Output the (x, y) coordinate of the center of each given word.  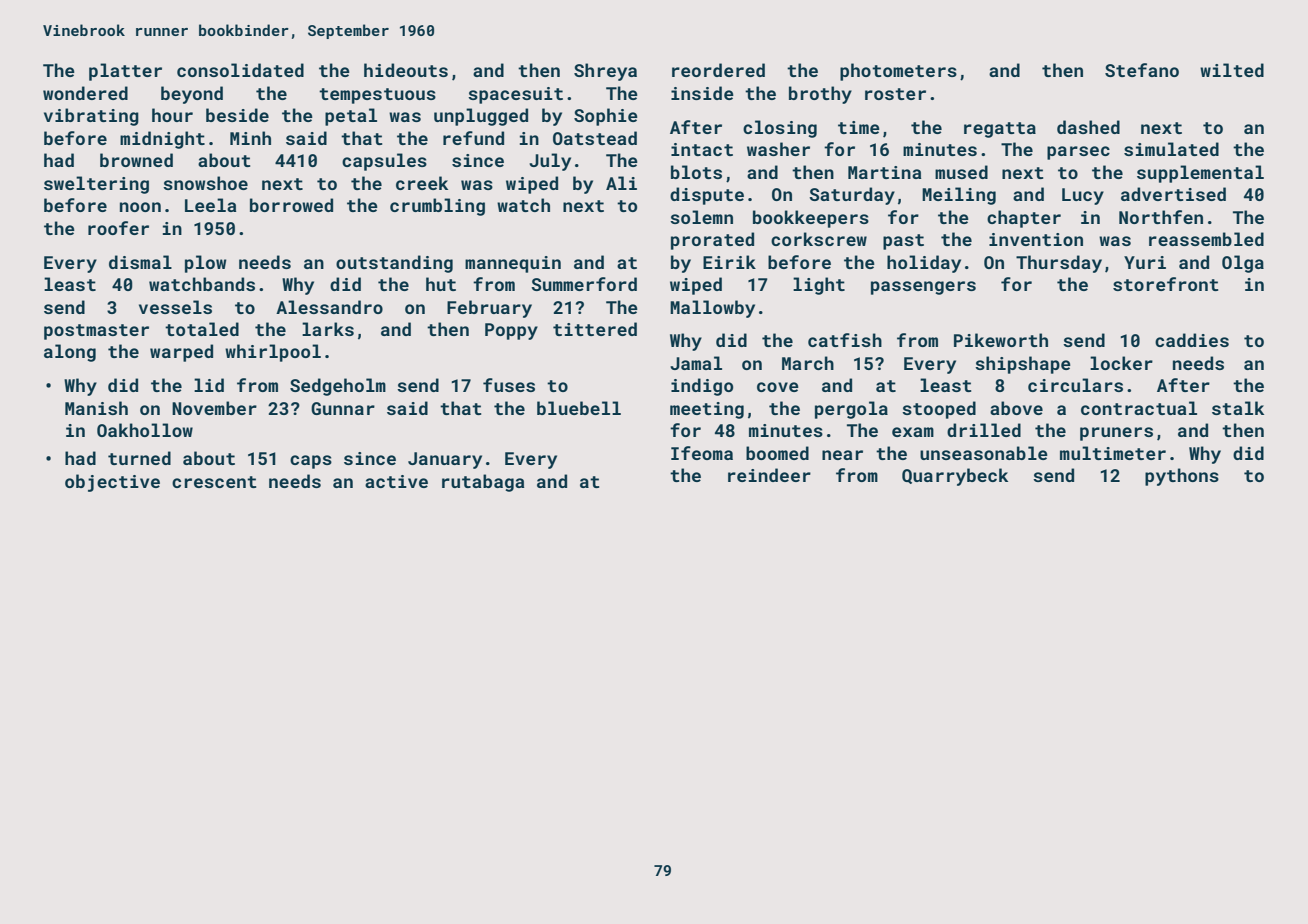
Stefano (1142, 70)
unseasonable (984, 453)
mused (961, 172)
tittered (595, 329)
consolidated (240, 70)
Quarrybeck (955, 477)
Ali (621, 183)
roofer (118, 228)
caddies (1192, 340)
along (70, 353)
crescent (214, 482)
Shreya (605, 72)
